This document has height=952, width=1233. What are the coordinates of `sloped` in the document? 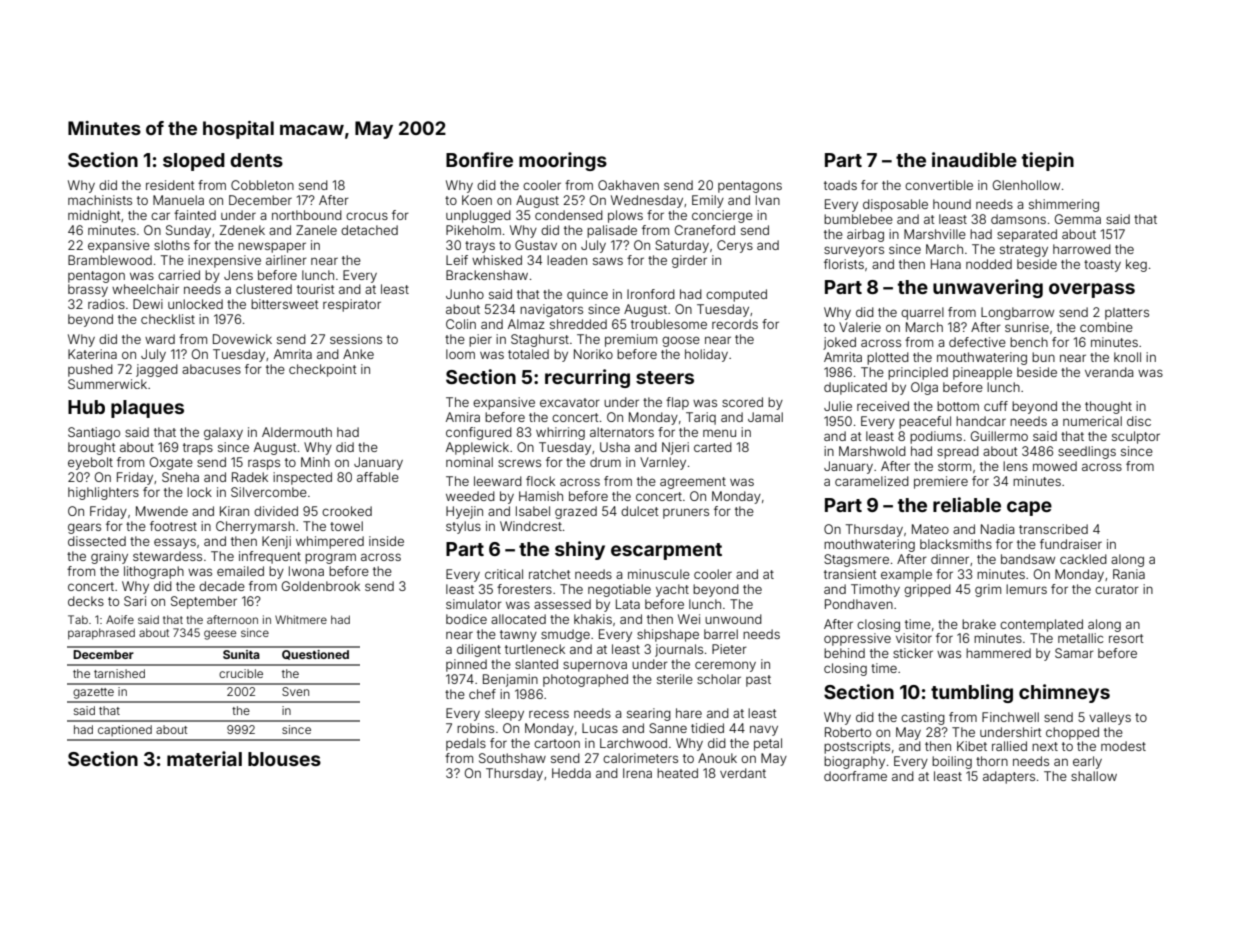 It's located at (194, 162).
